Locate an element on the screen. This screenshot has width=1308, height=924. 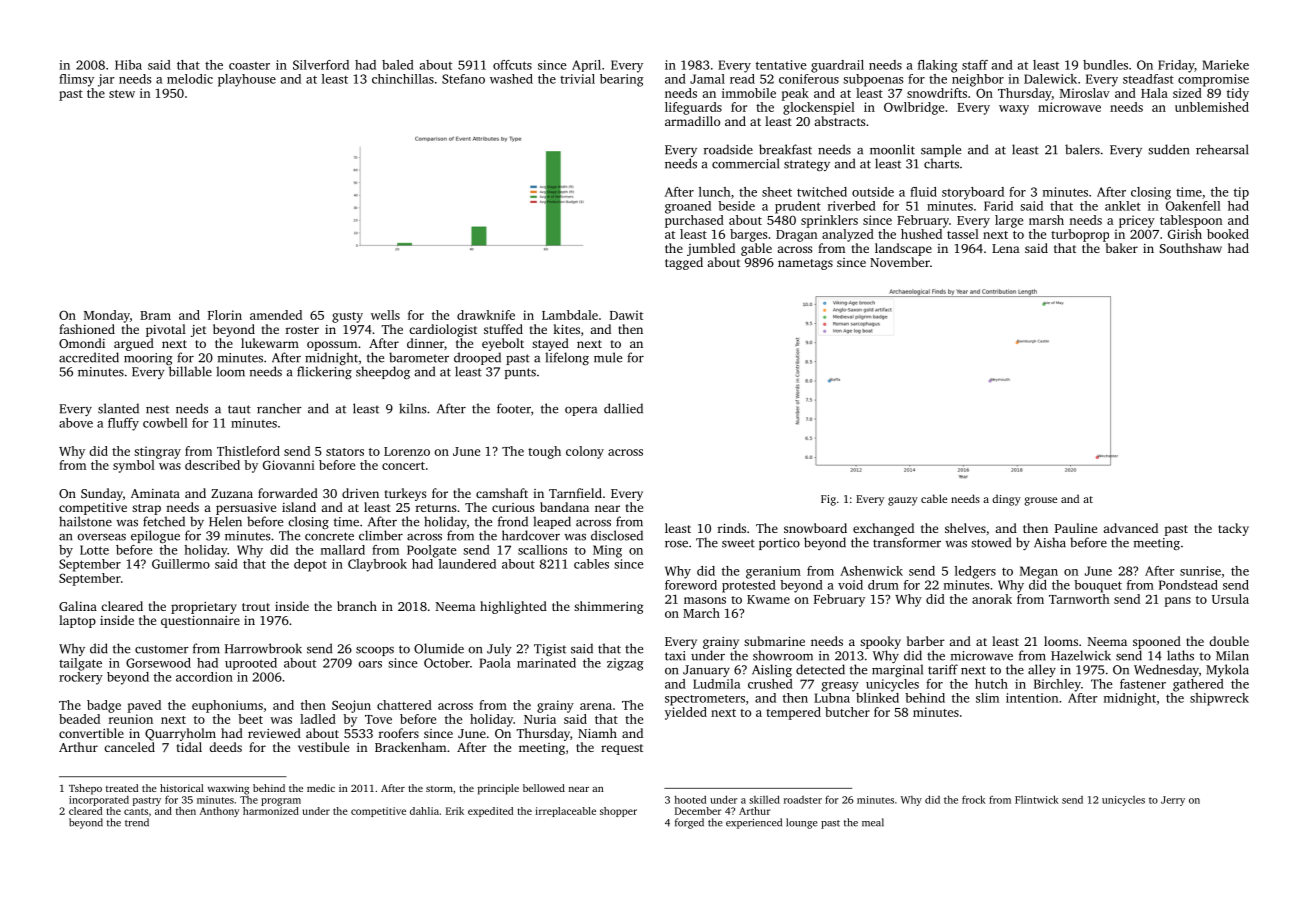
colony is located at coordinates (585, 452).
